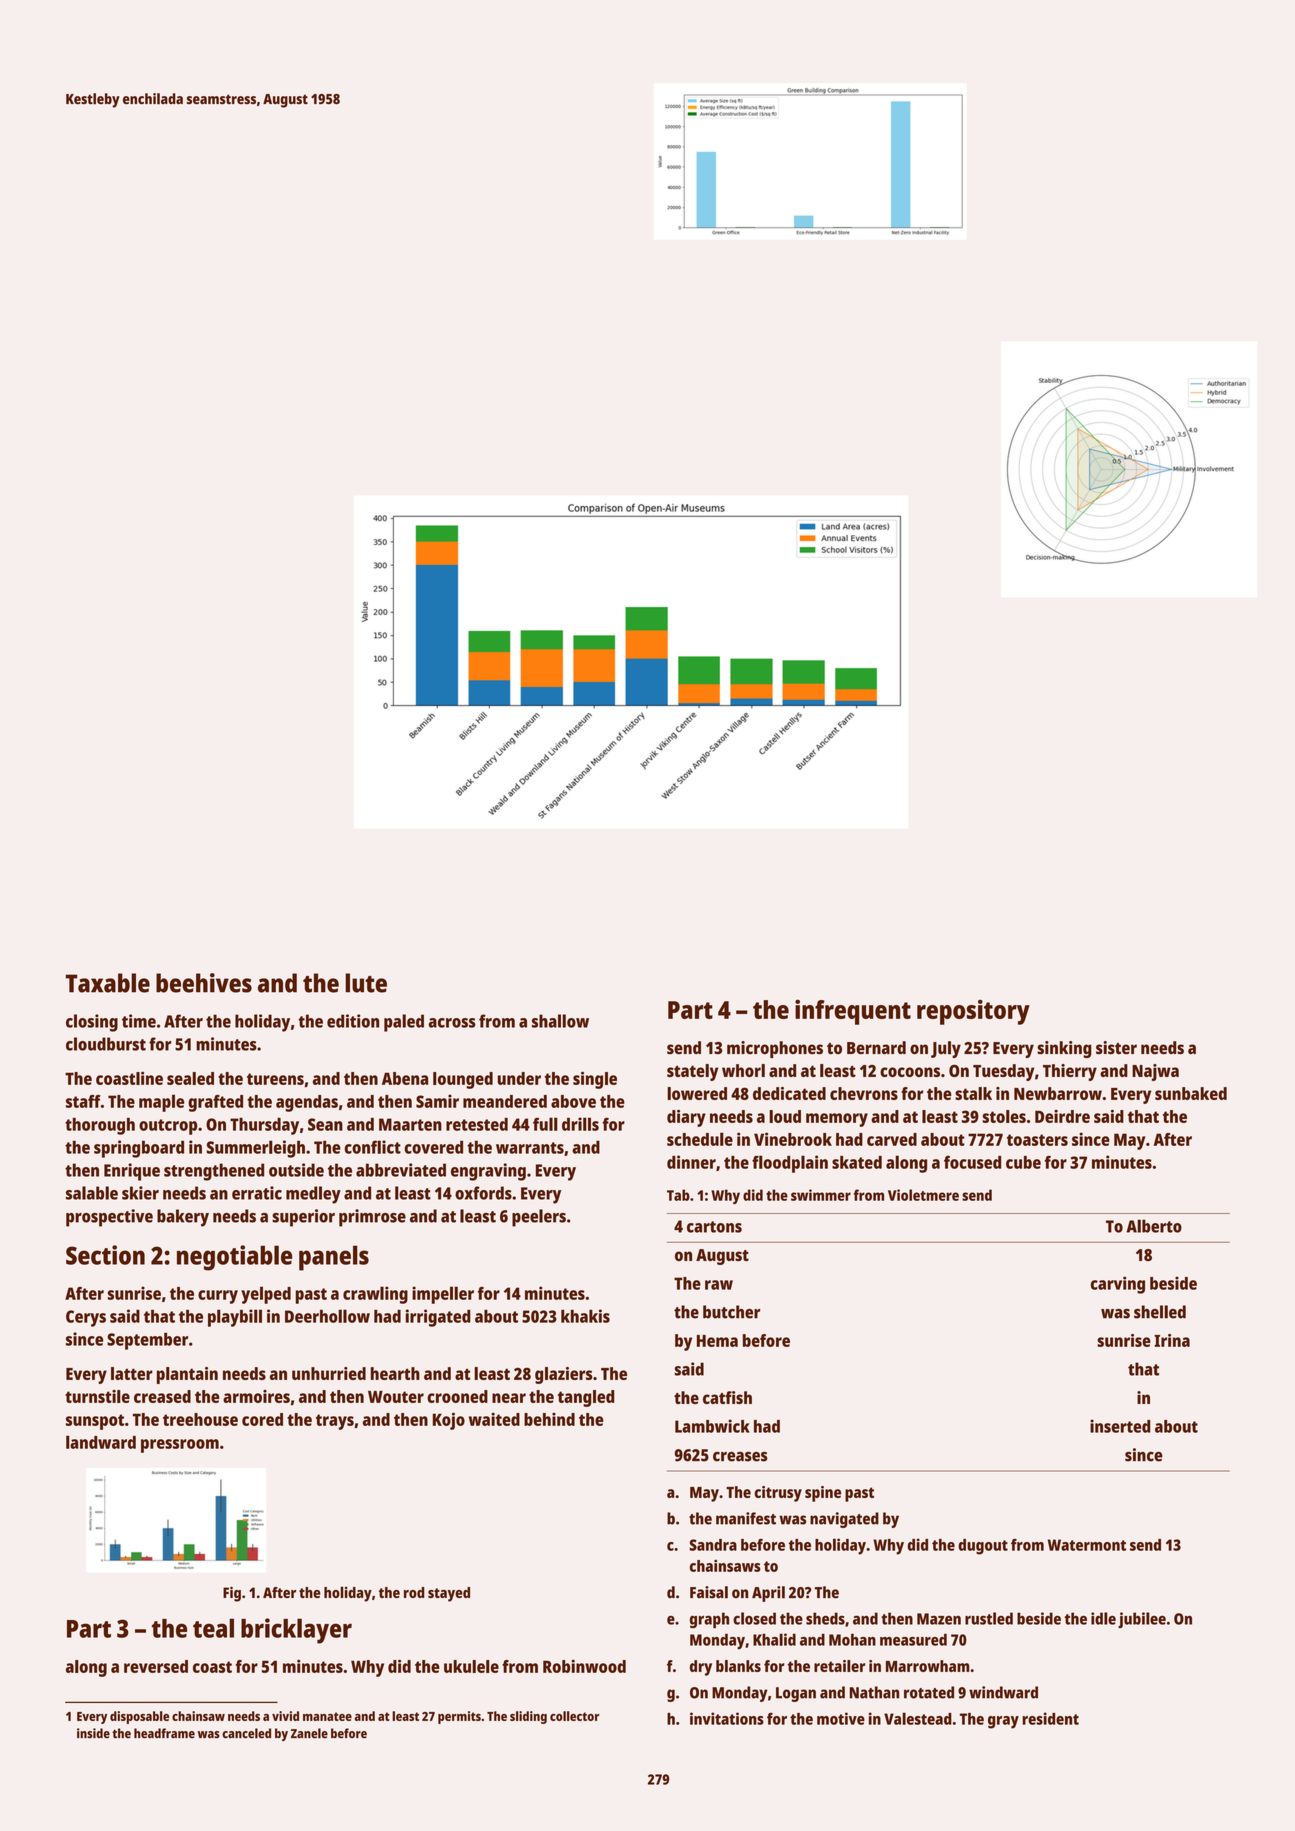 The image size is (1295, 1831). What do you see at coordinates (92, 1023) in the screenshot?
I see `closing` at bounding box center [92, 1023].
